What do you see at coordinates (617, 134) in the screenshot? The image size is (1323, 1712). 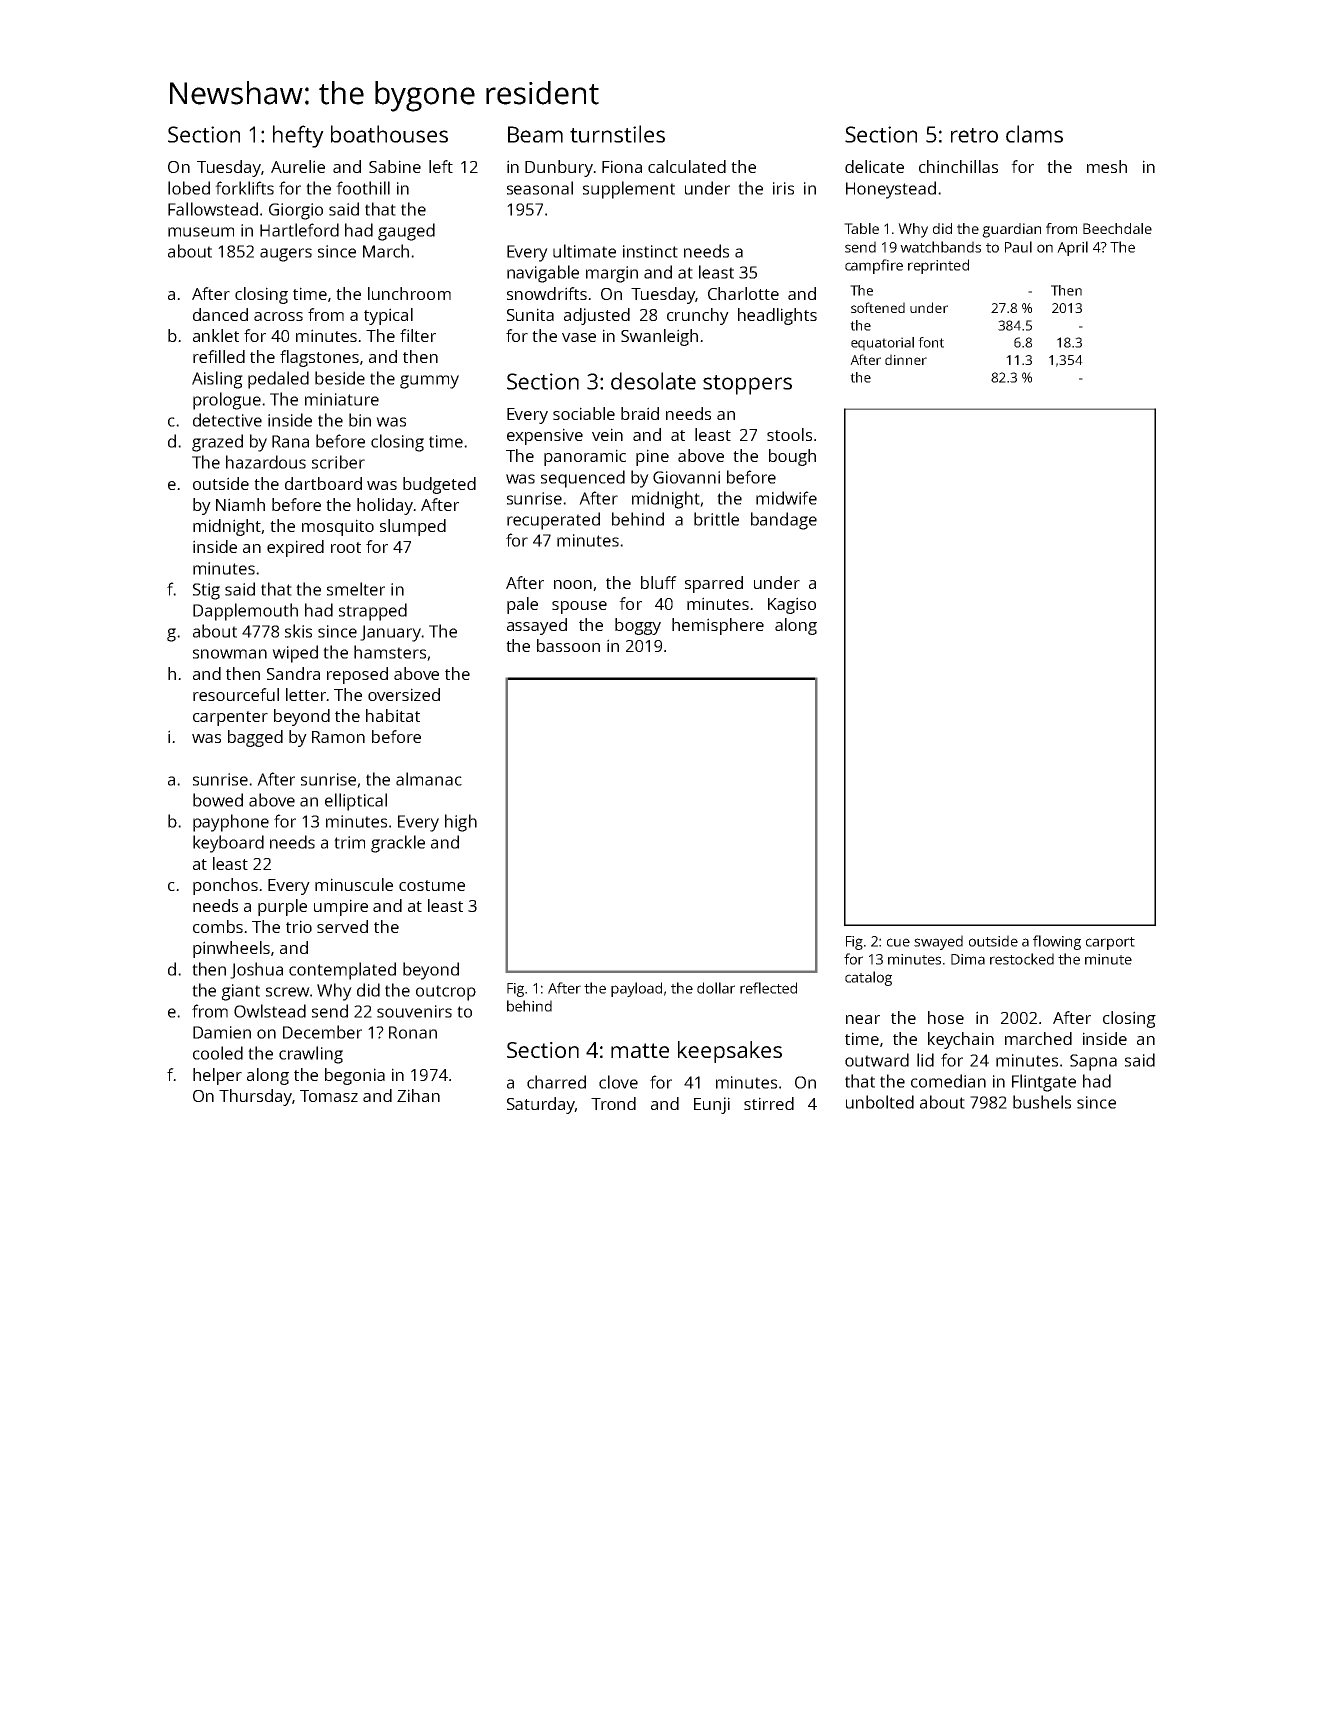 I see `turnstiles` at bounding box center [617, 134].
